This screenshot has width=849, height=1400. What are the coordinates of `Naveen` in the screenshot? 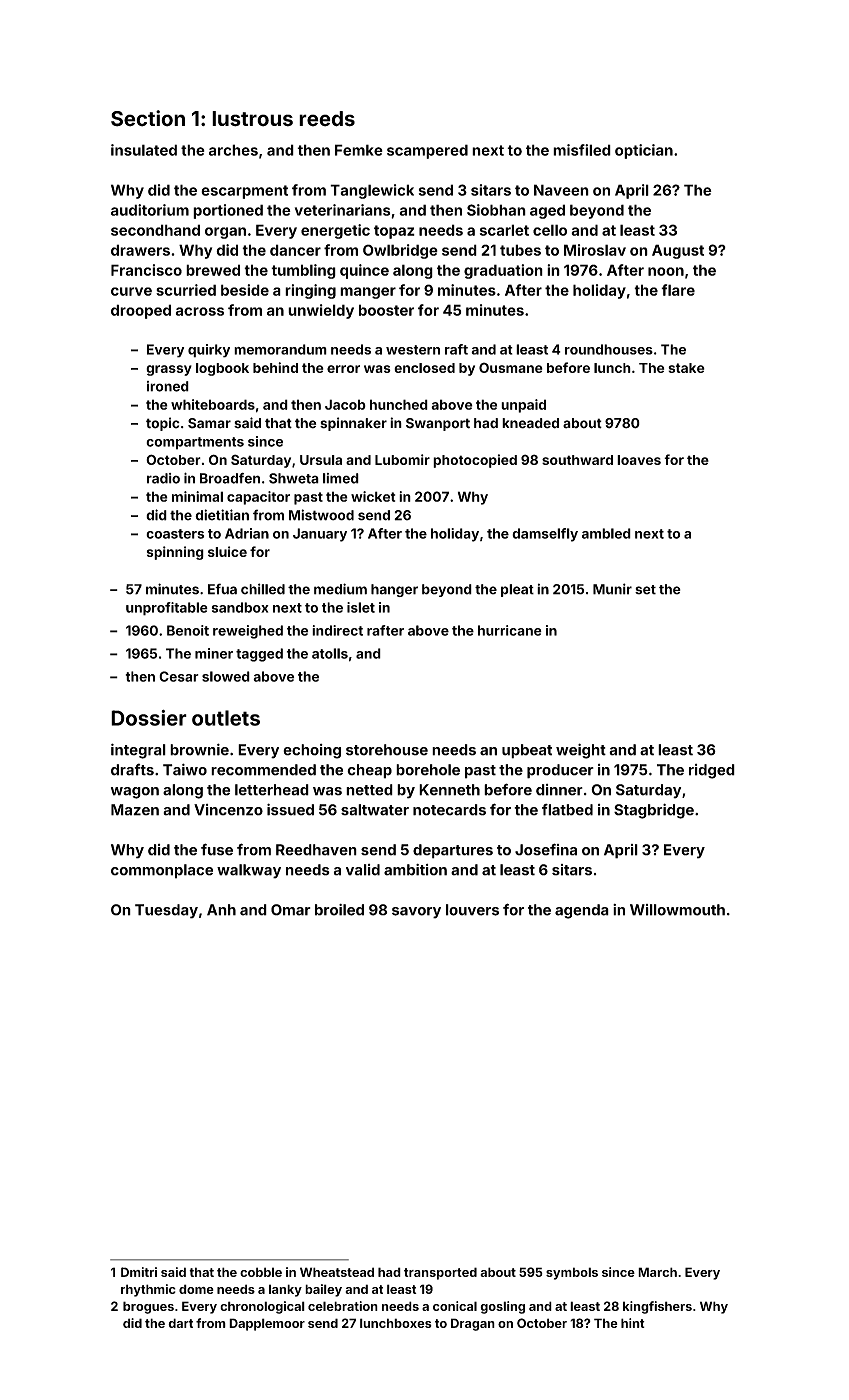 It's located at (561, 190).
